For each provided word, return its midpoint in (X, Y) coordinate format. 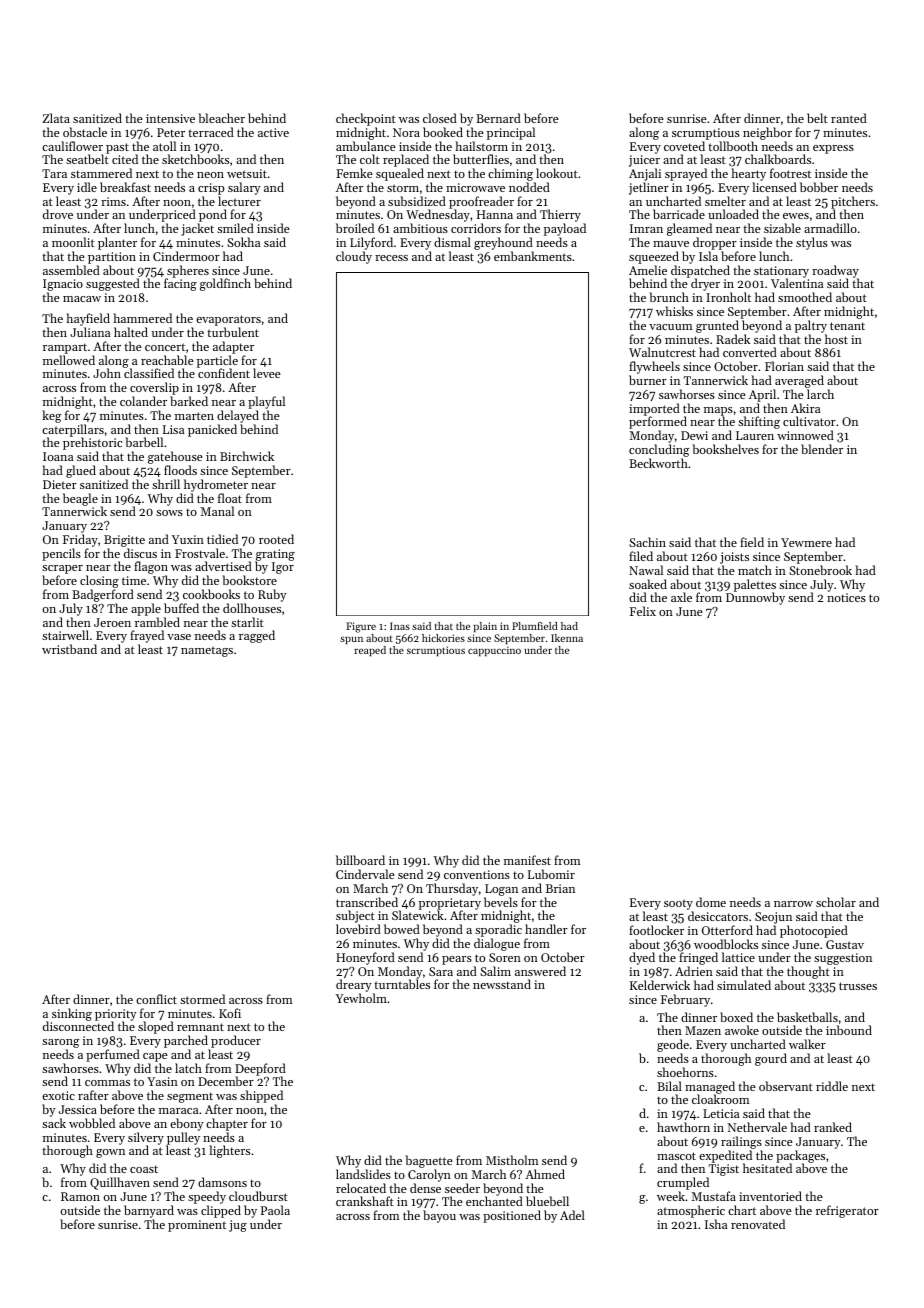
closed (440, 118)
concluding (659, 450)
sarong (61, 1043)
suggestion (843, 959)
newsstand (502, 984)
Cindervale (365, 874)
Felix (643, 611)
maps (718, 412)
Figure (361, 627)
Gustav (845, 944)
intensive (170, 118)
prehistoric (92, 443)
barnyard (149, 1211)
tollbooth (733, 146)
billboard (360, 860)
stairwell (65, 635)
